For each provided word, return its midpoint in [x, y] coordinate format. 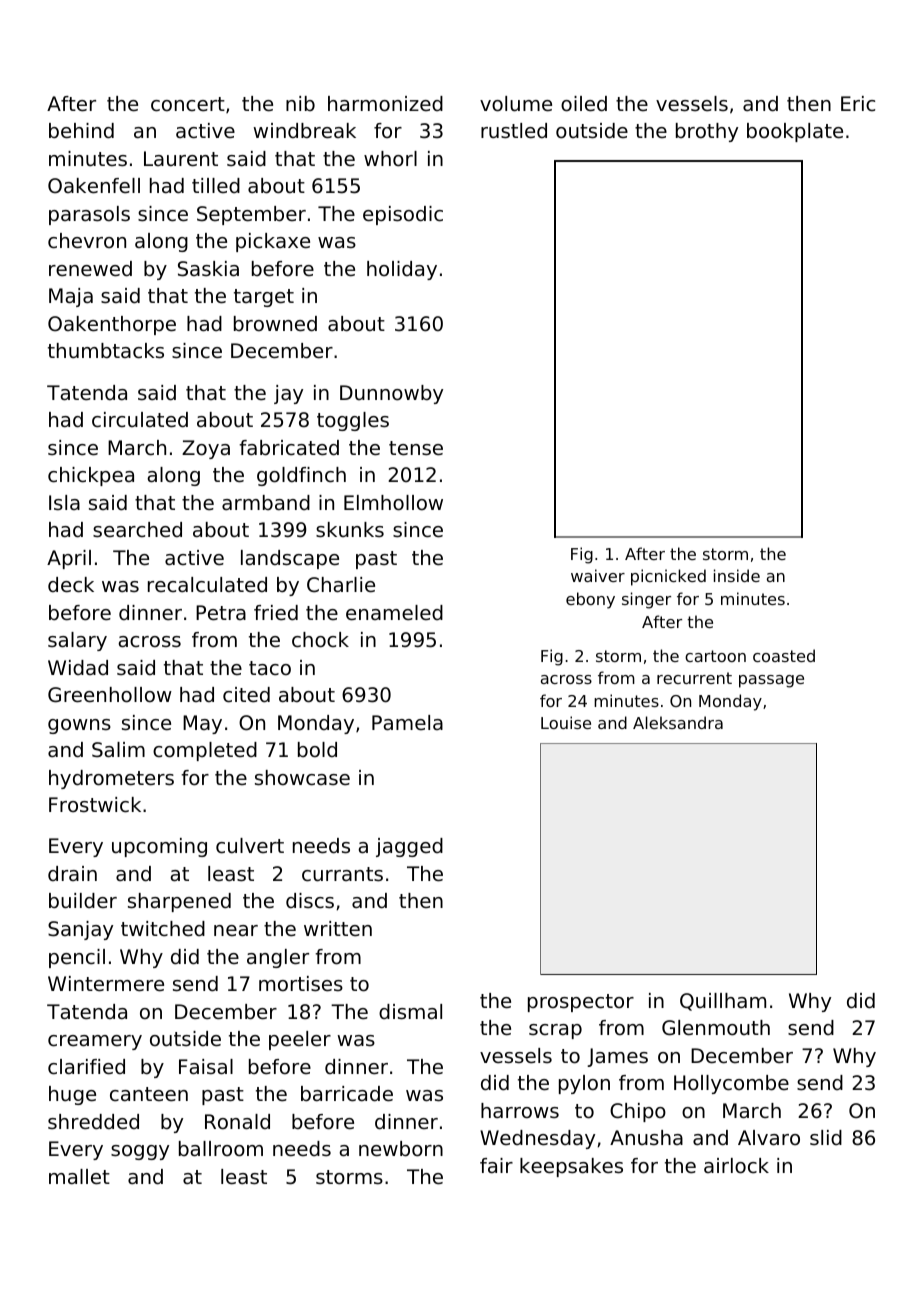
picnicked [668, 577]
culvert [250, 846]
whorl [390, 159]
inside [737, 575]
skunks [350, 530]
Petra [221, 613]
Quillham [723, 1002]
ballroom [221, 1149]
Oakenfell [94, 186]
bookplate [795, 132]
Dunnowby [391, 394]
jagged [409, 847]
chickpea [91, 476]
